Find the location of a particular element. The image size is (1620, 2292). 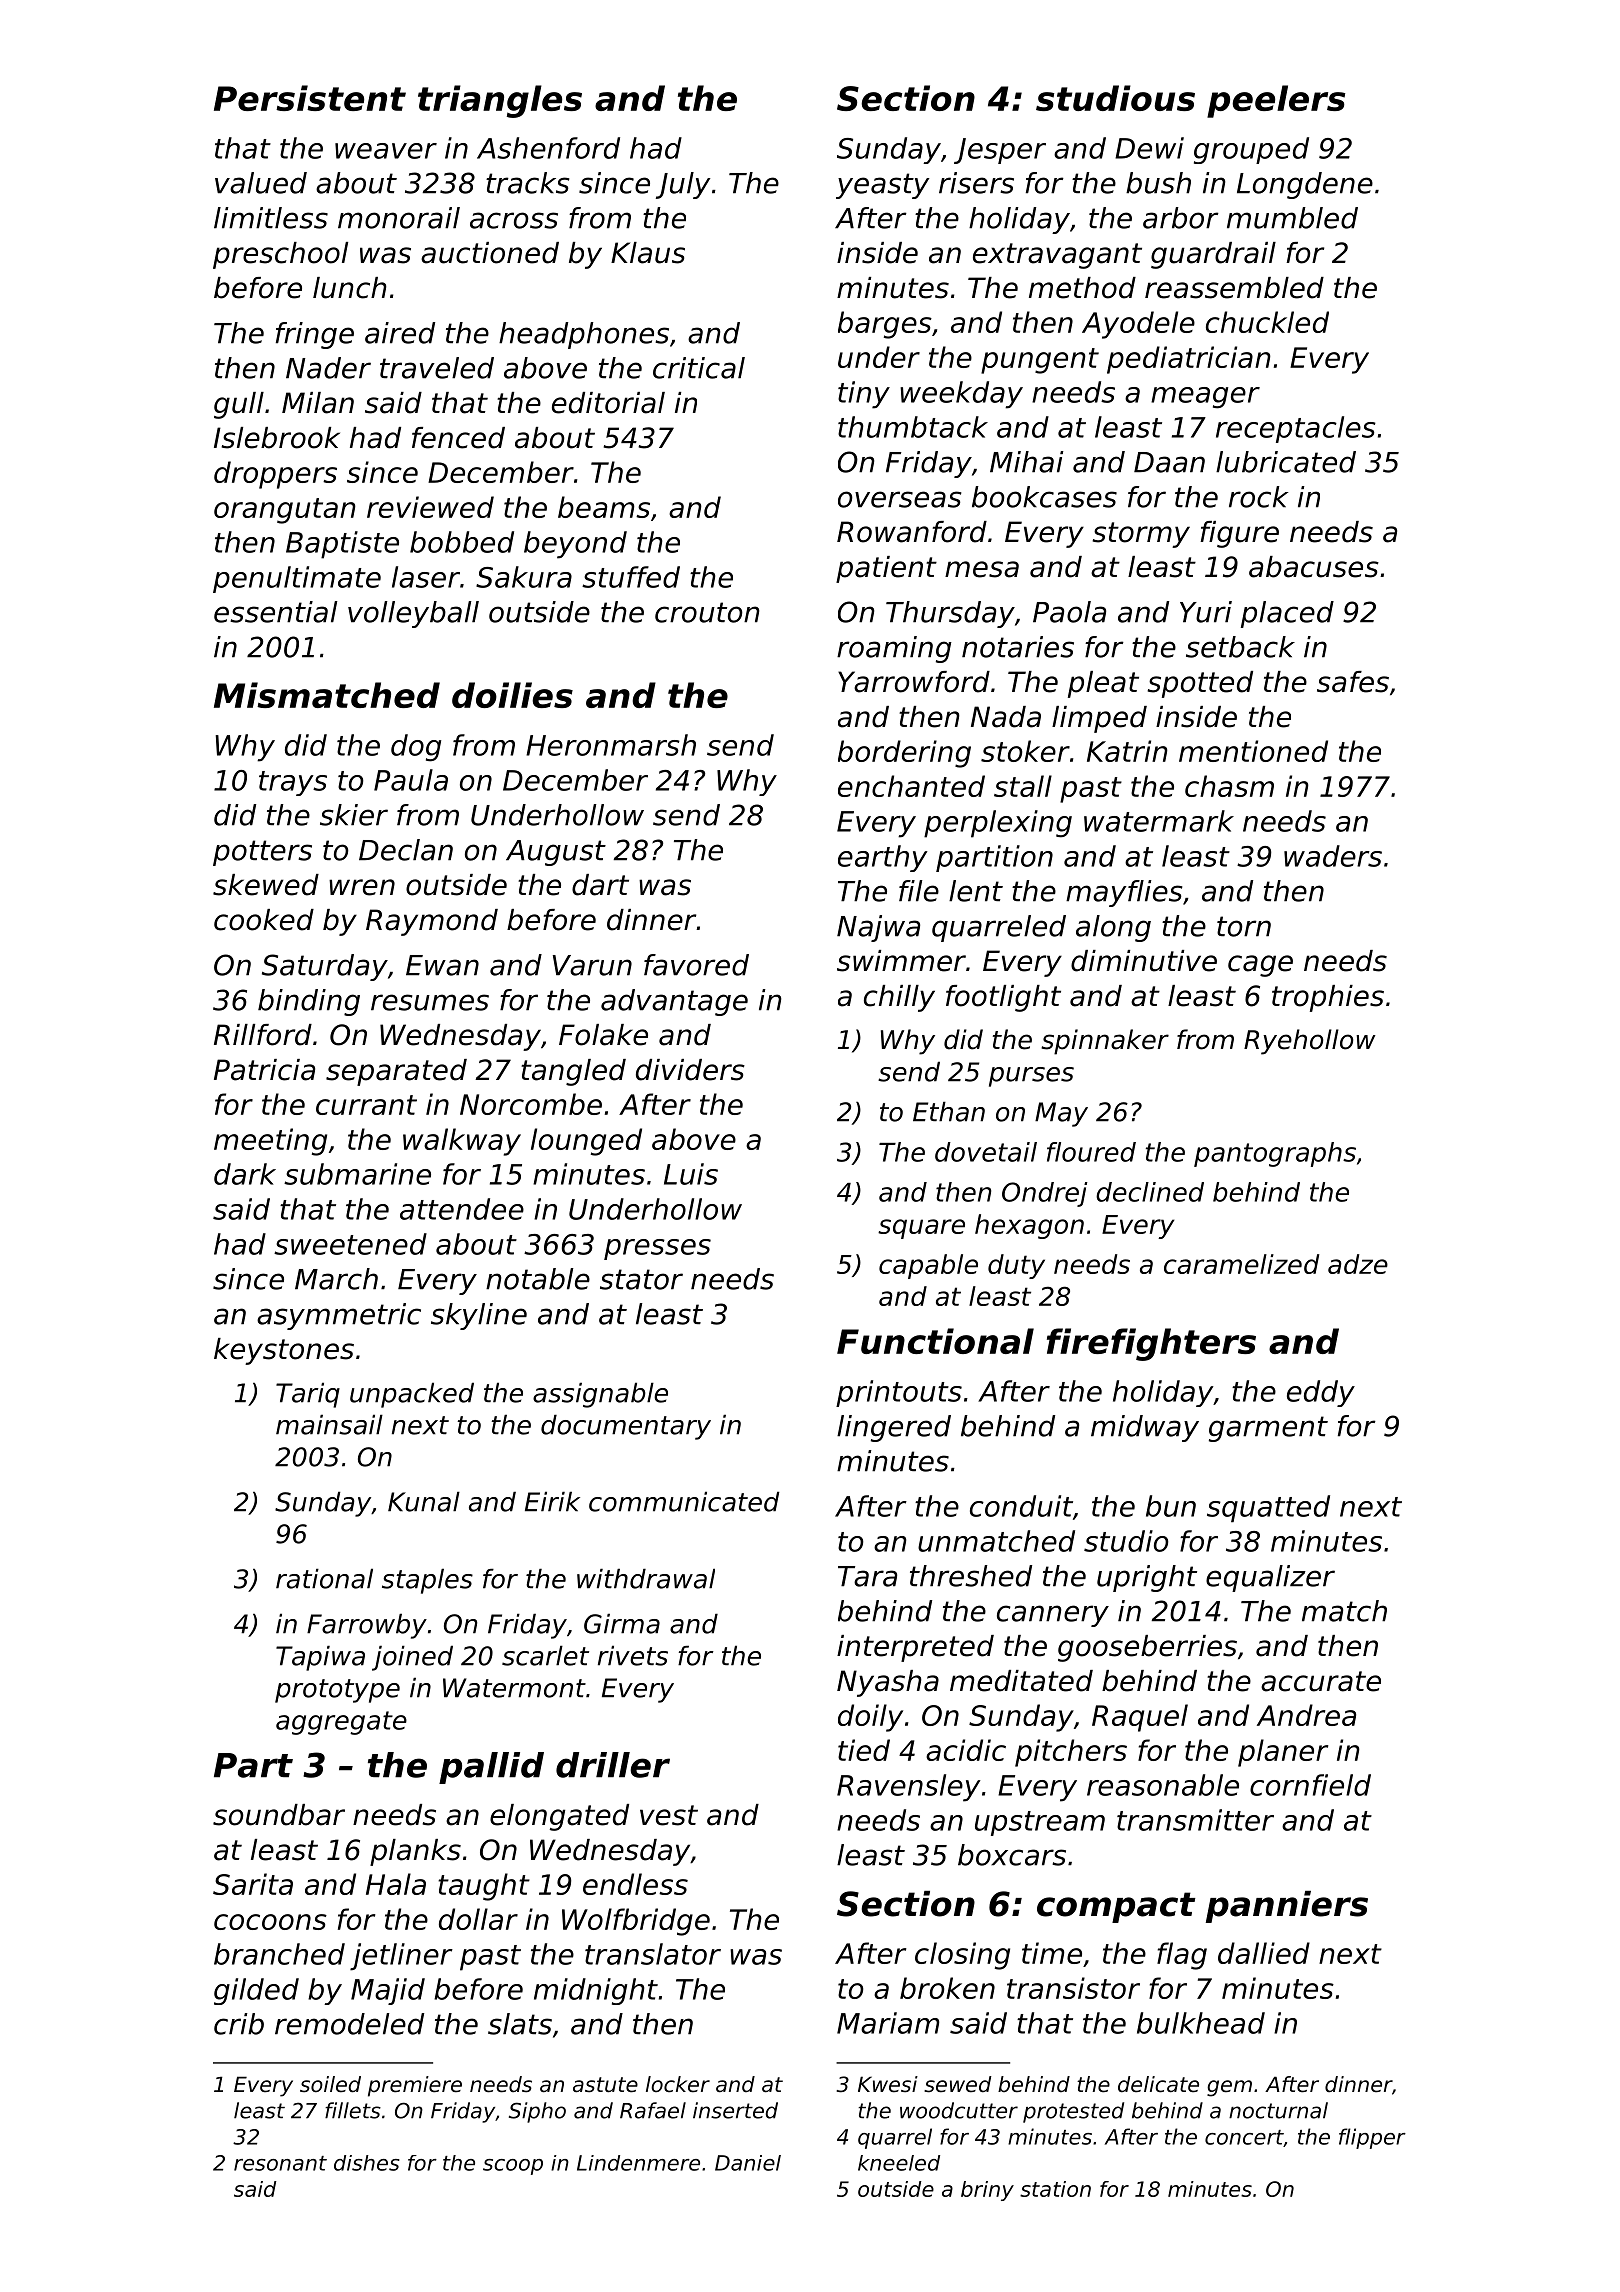

torn is located at coordinates (1244, 926).
